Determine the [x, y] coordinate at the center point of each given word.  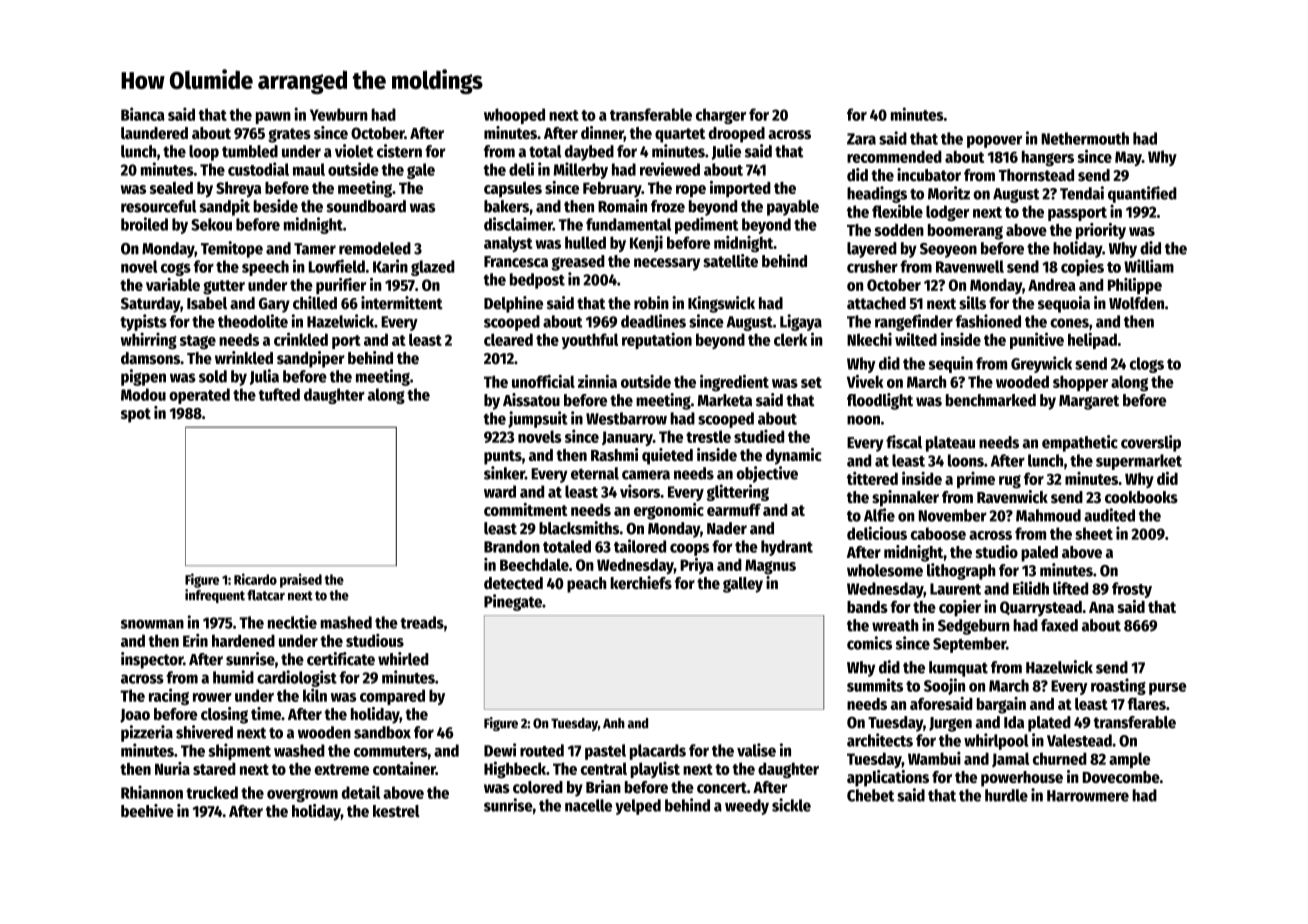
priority [1101, 231]
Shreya [238, 190]
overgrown [302, 795]
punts [503, 457]
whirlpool [996, 741]
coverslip [1151, 443]
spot [136, 415]
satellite [730, 261]
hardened [243, 640]
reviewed [670, 169]
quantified [1142, 194]
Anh [614, 723]
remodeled [375, 248]
